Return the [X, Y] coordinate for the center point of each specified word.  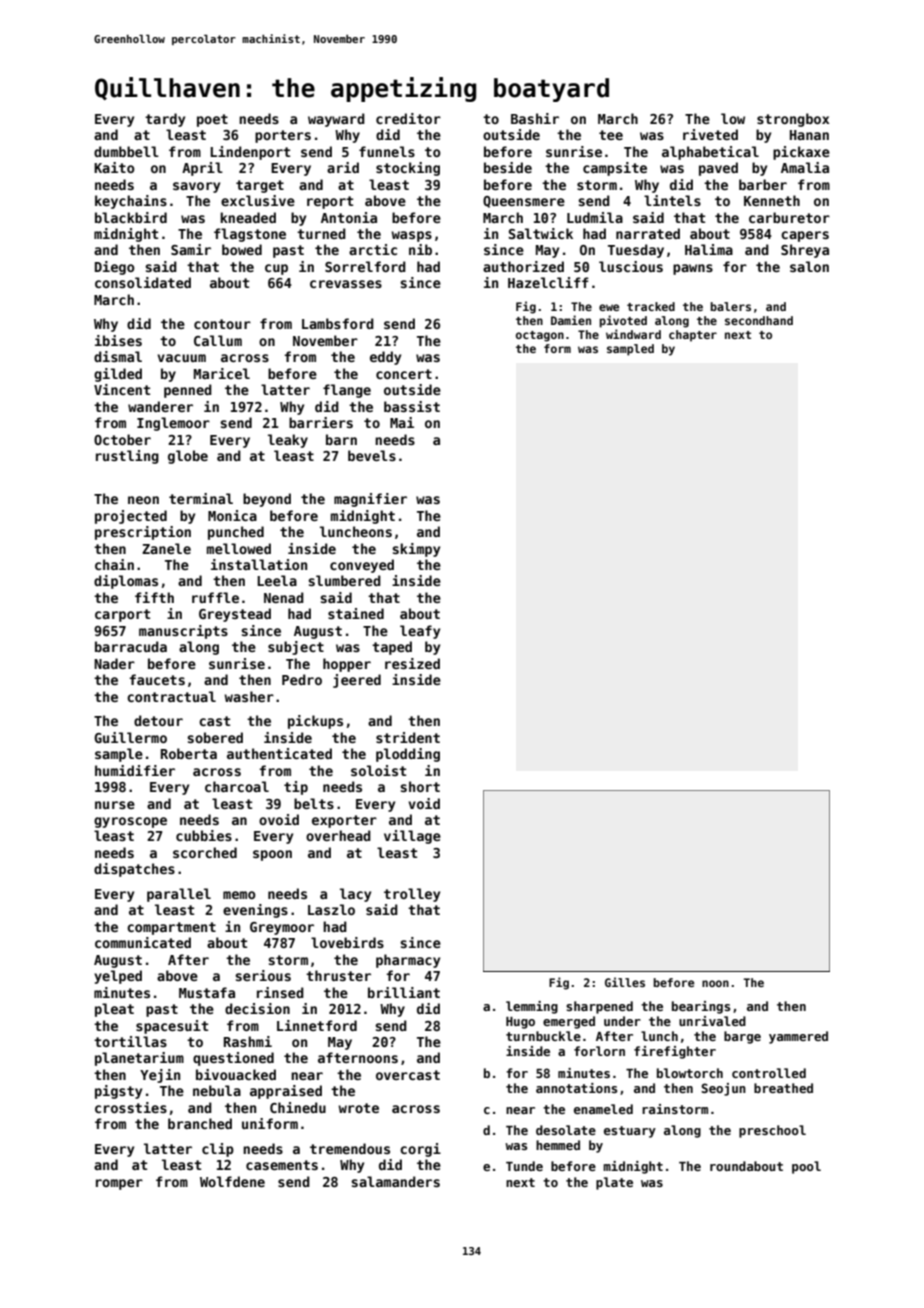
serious [263, 975]
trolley [412, 895]
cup [276, 269]
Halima [709, 249]
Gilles [625, 982]
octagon [540, 336]
